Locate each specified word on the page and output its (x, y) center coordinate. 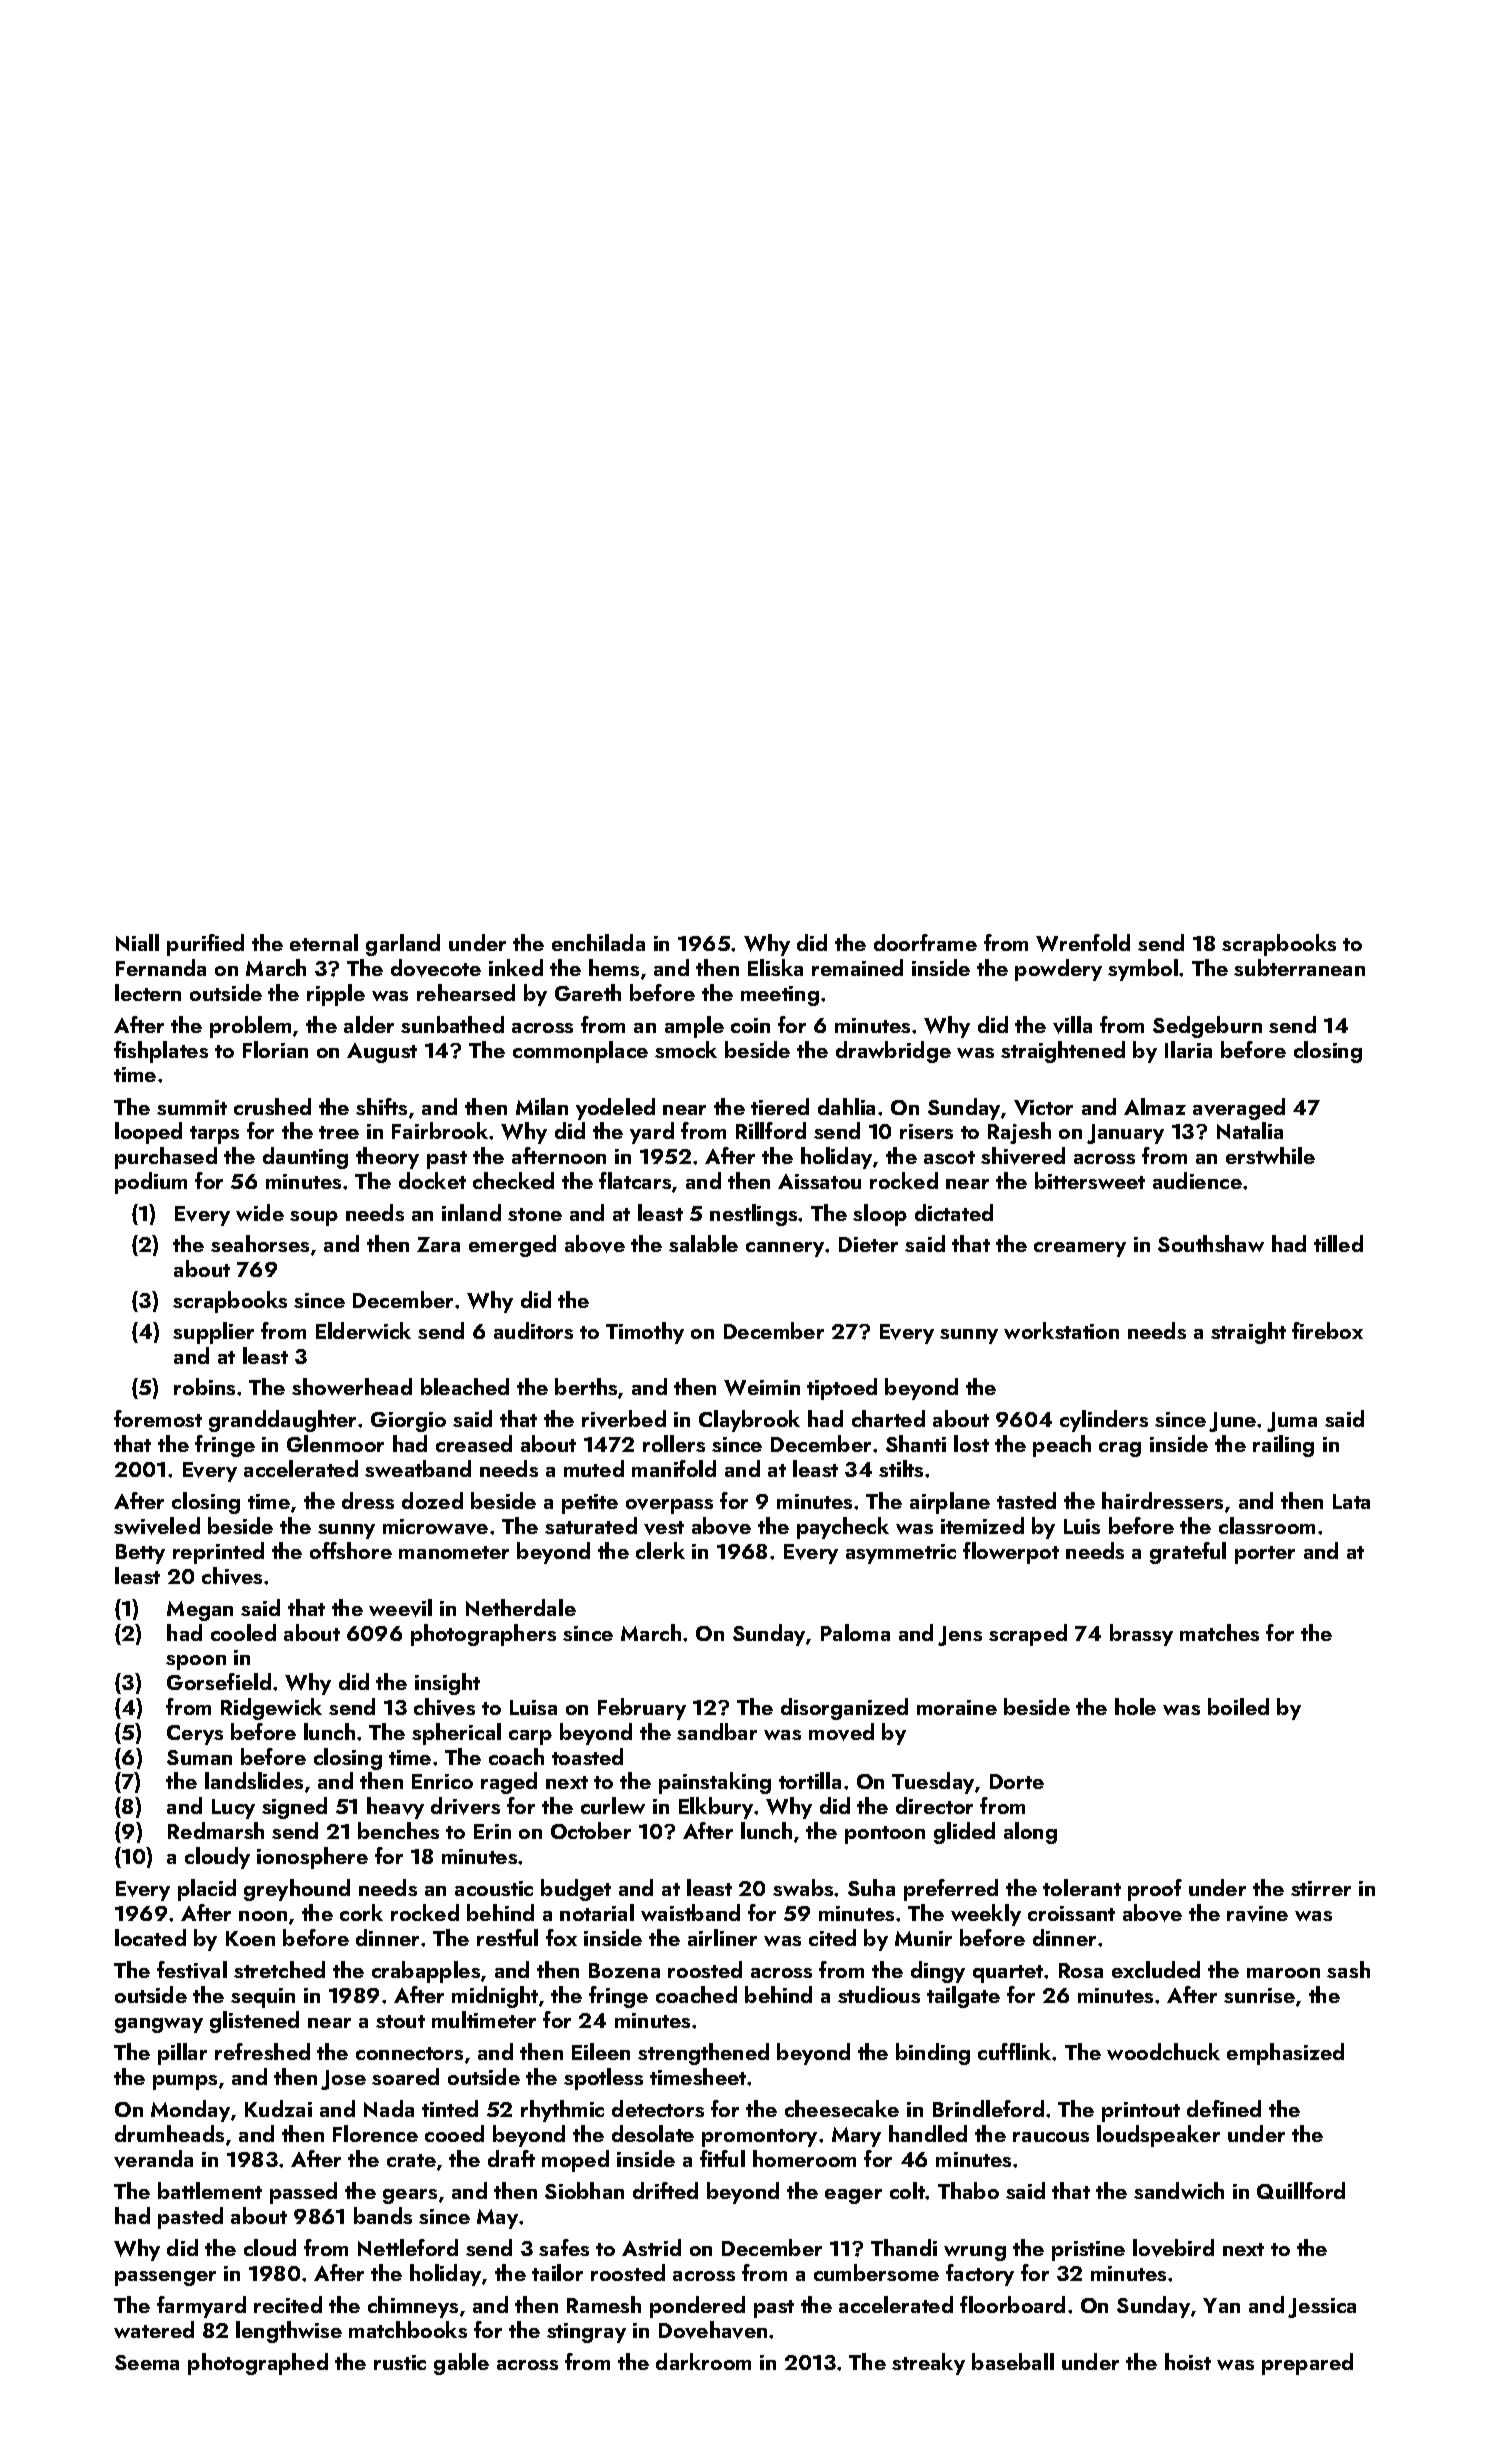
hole (1135, 1706)
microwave (435, 1527)
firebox (1327, 1330)
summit (192, 1107)
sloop (880, 1215)
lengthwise (289, 2332)
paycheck (843, 1528)
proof (1155, 1890)
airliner (722, 1937)
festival (192, 1970)
